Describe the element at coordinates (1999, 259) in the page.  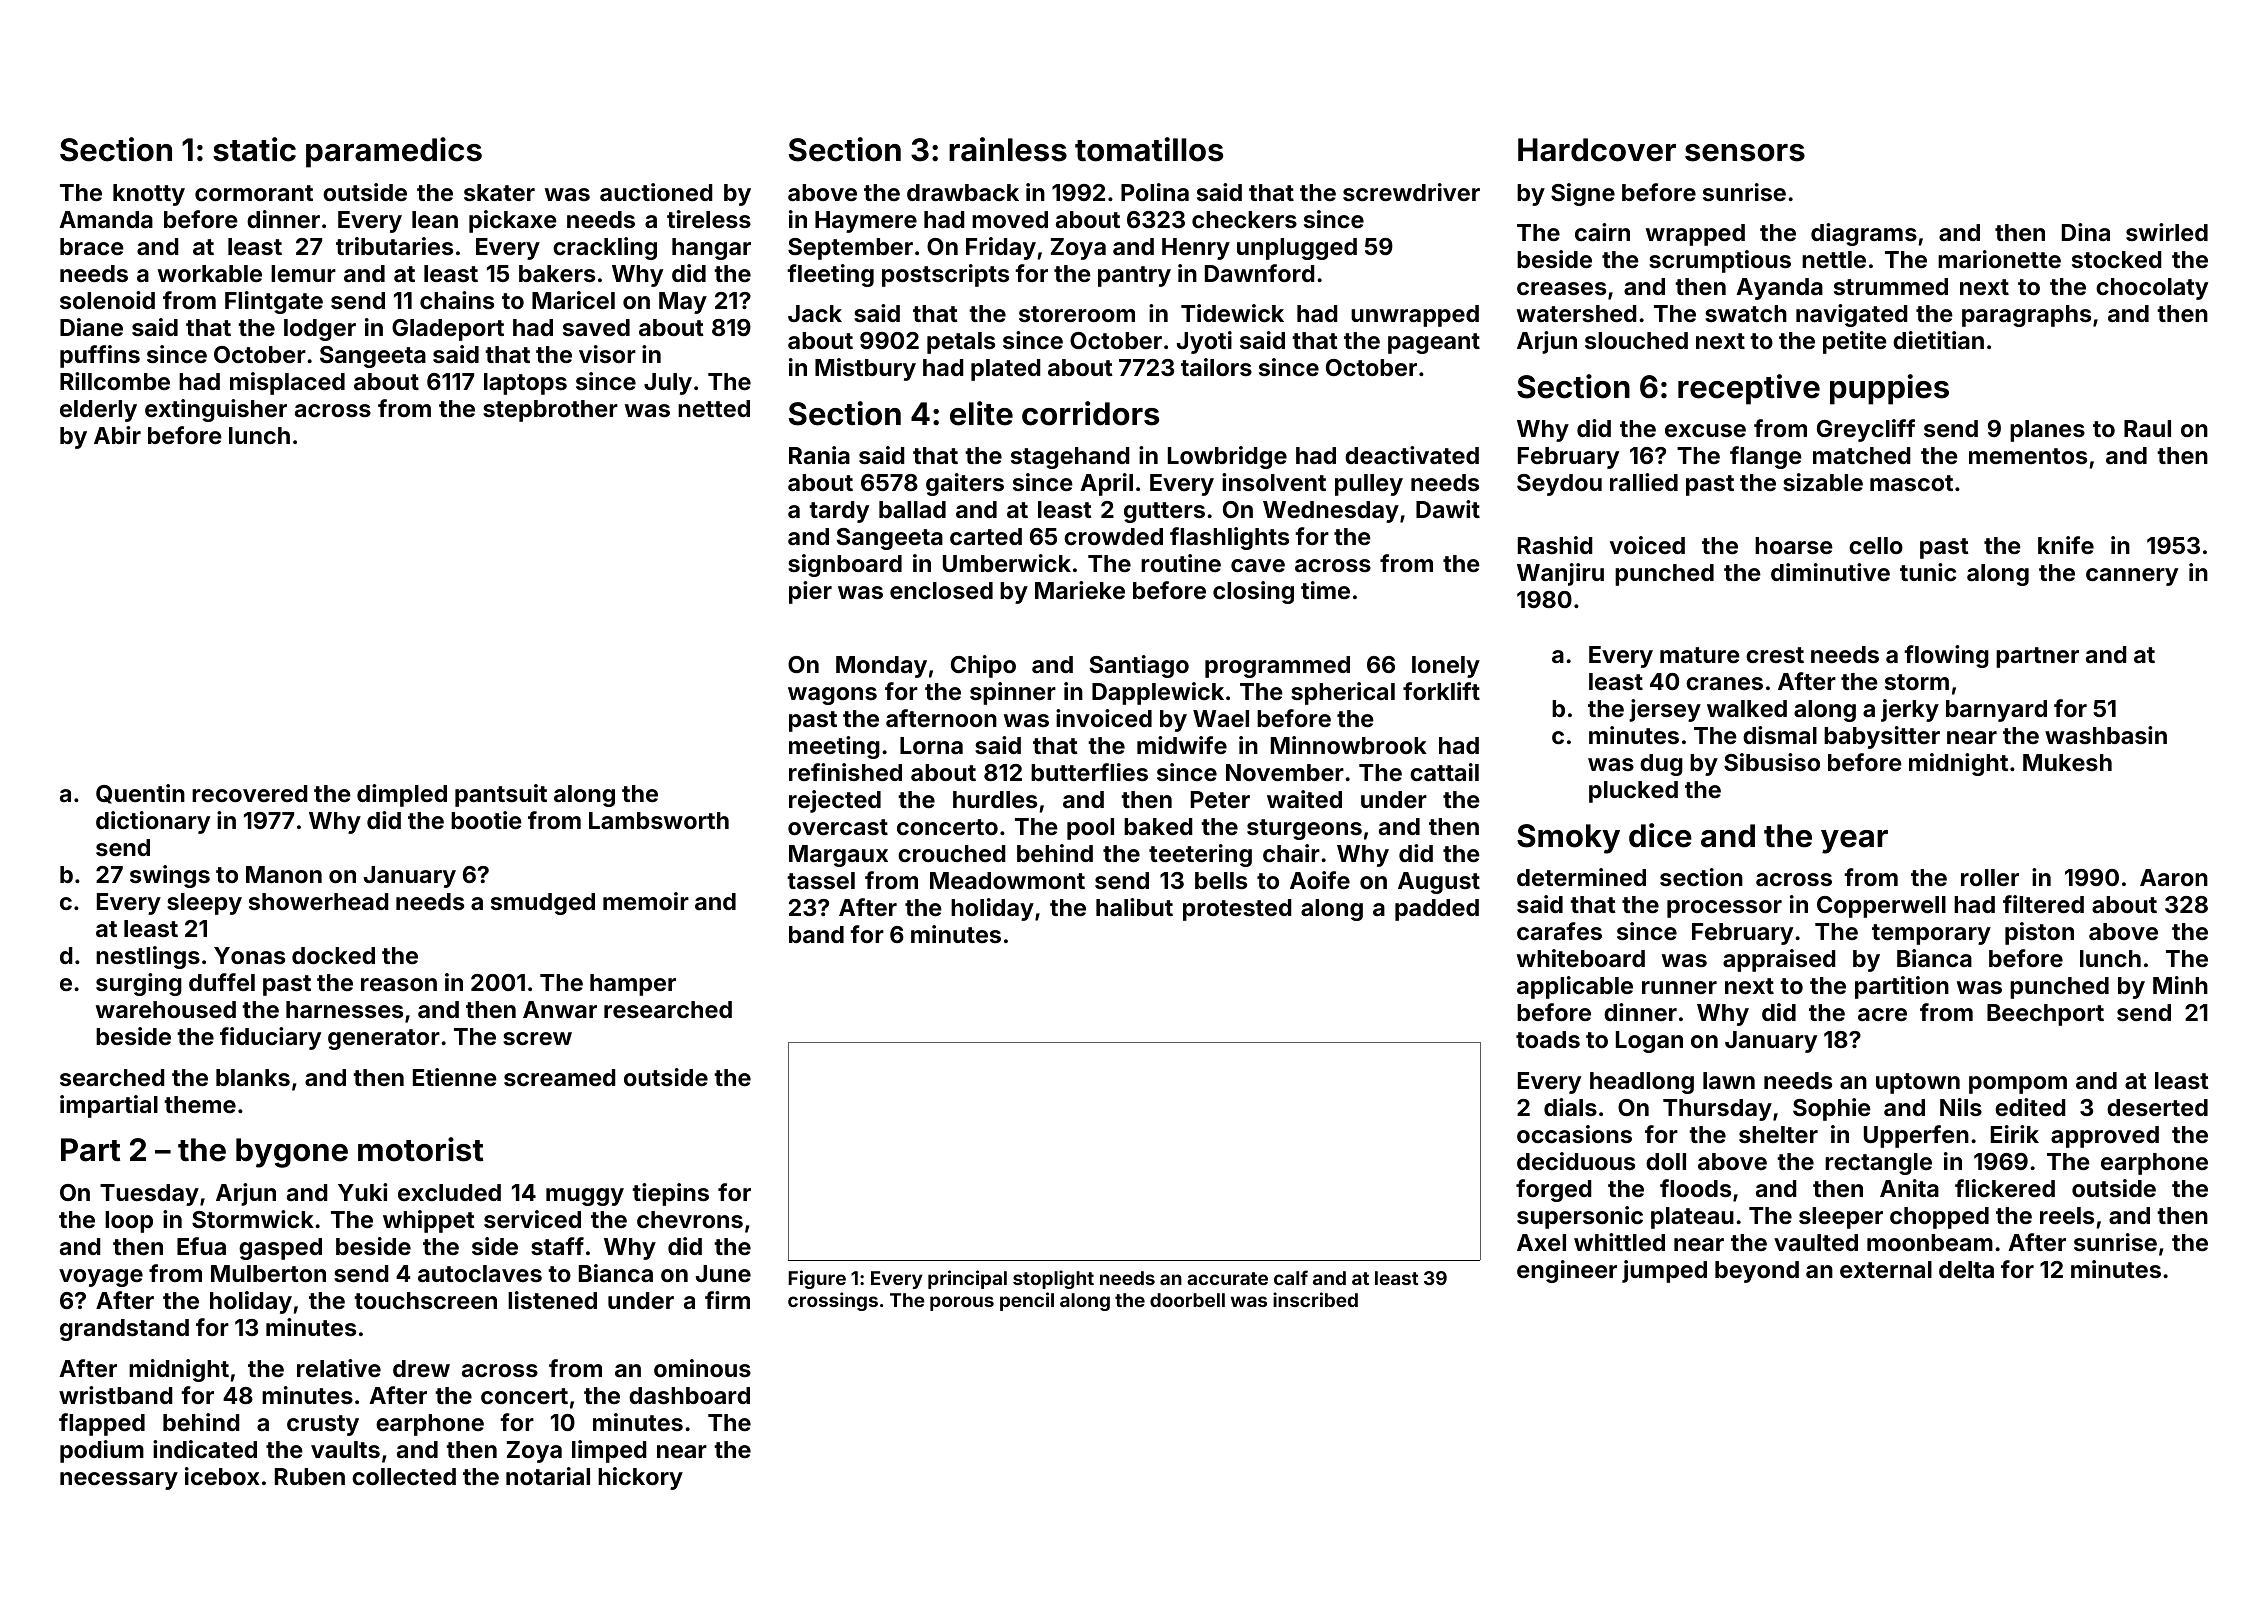
I see `marionette` at that location.
